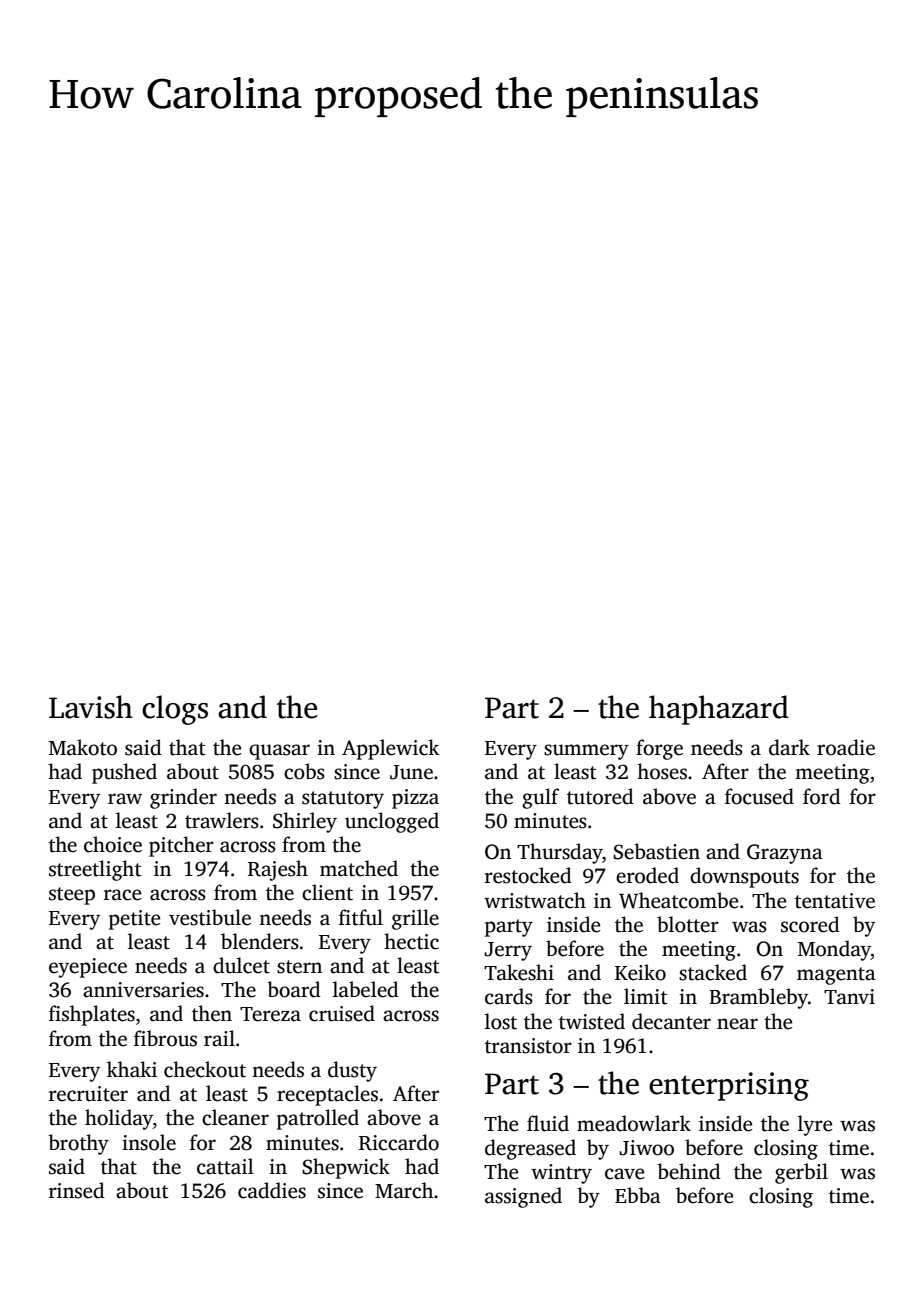 This document has height=1314, width=924. Describe the element at coordinates (92, 1015) in the document. I see `fishplates` at that location.
